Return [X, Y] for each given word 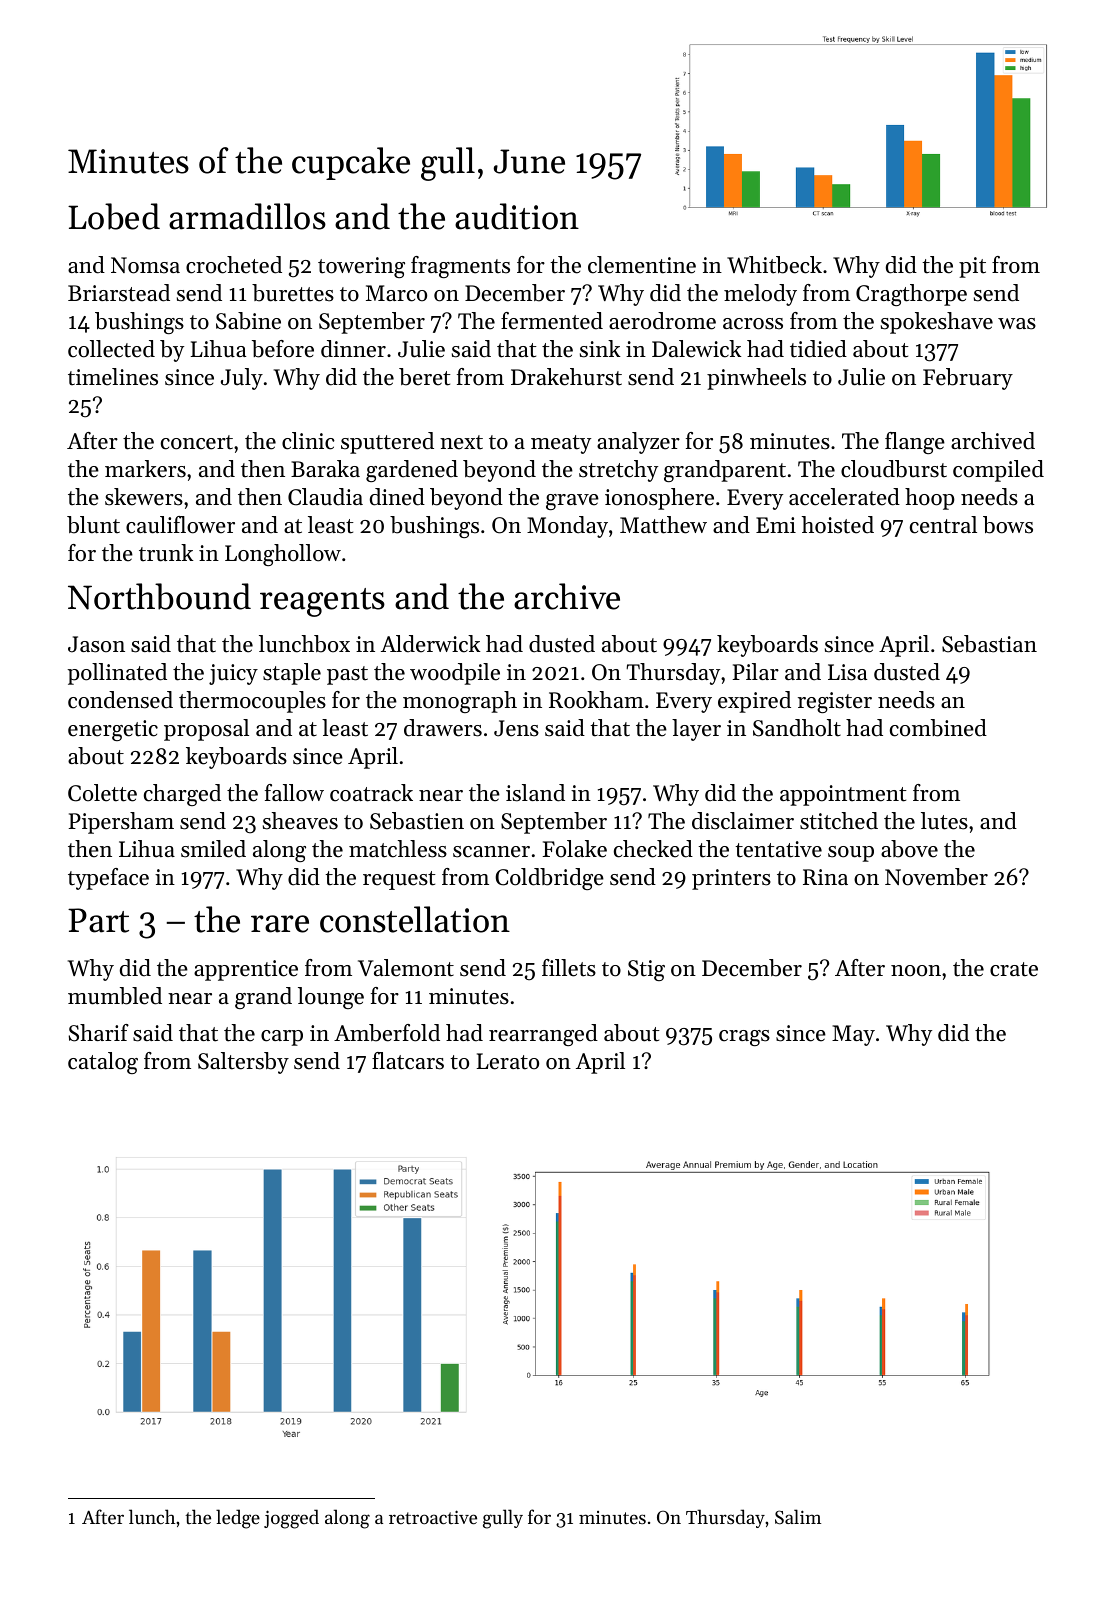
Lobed [114, 216]
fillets [569, 968]
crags [744, 1038]
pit [972, 267]
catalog [103, 1063]
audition [517, 216]
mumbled [115, 996]
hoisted [838, 525]
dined [397, 497]
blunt [93, 525]
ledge [238, 1519]
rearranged [543, 1035]
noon [916, 971]
